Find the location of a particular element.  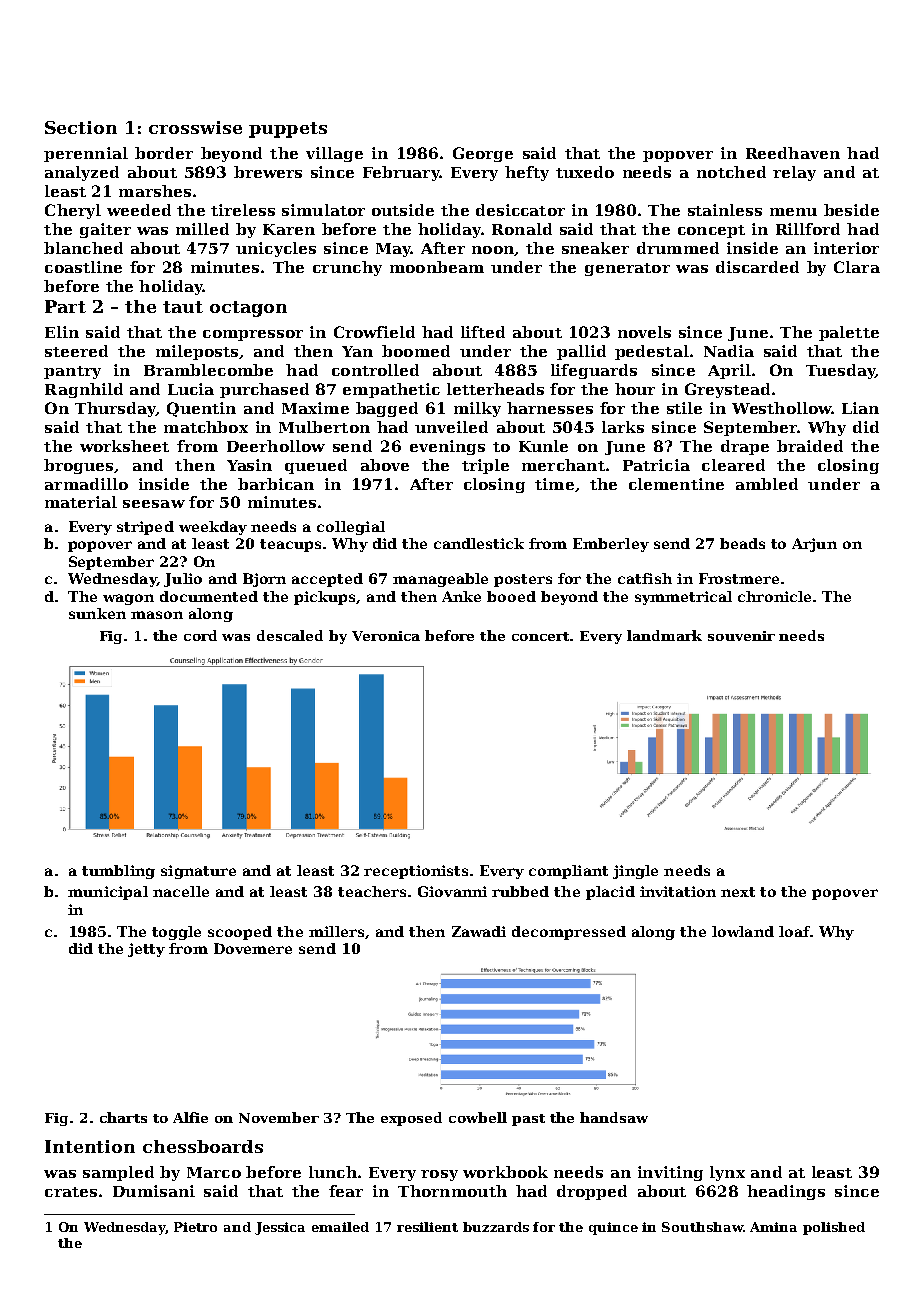

Jessica is located at coordinates (280, 1228).
